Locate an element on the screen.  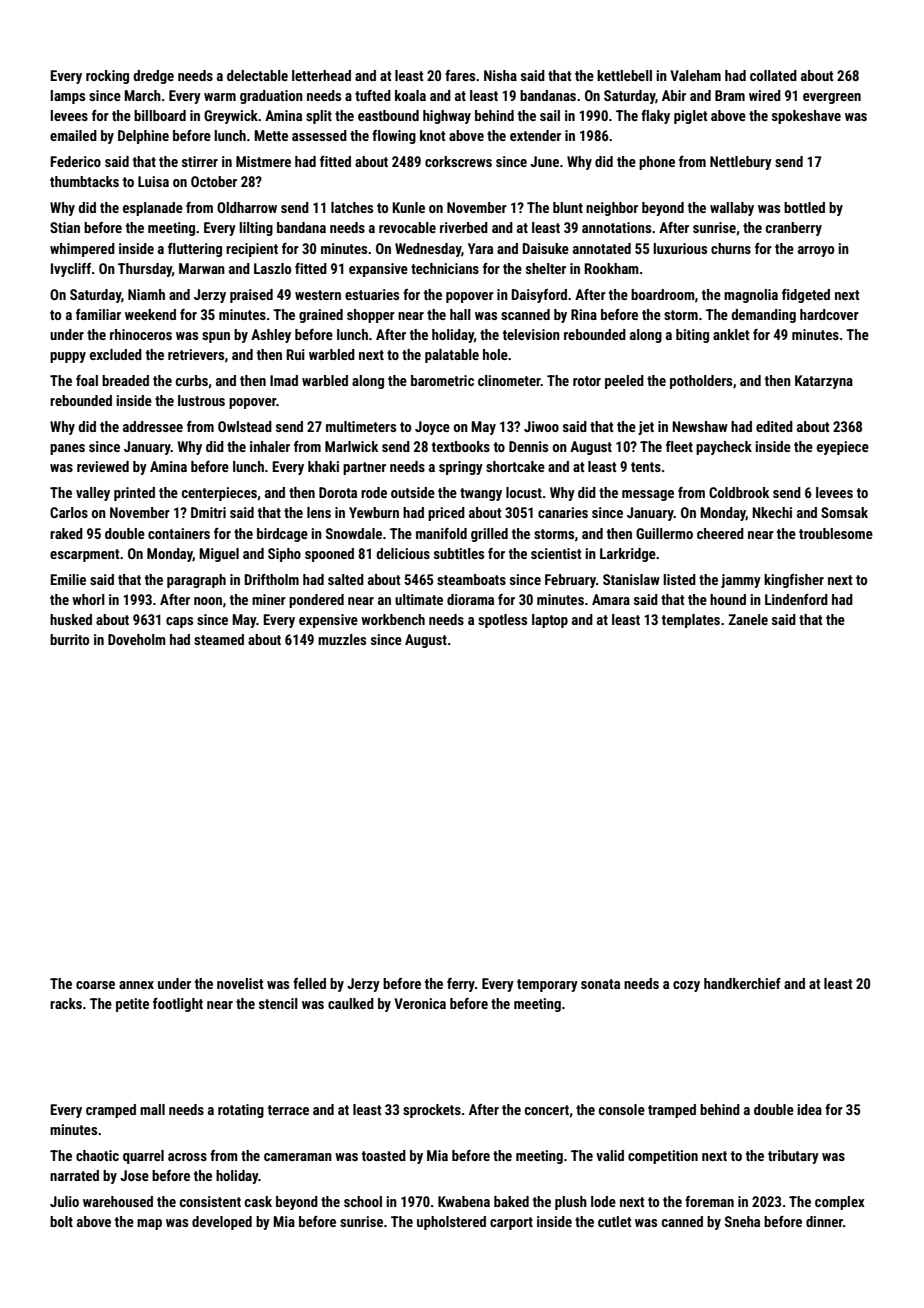
rocking is located at coordinates (107, 77).
